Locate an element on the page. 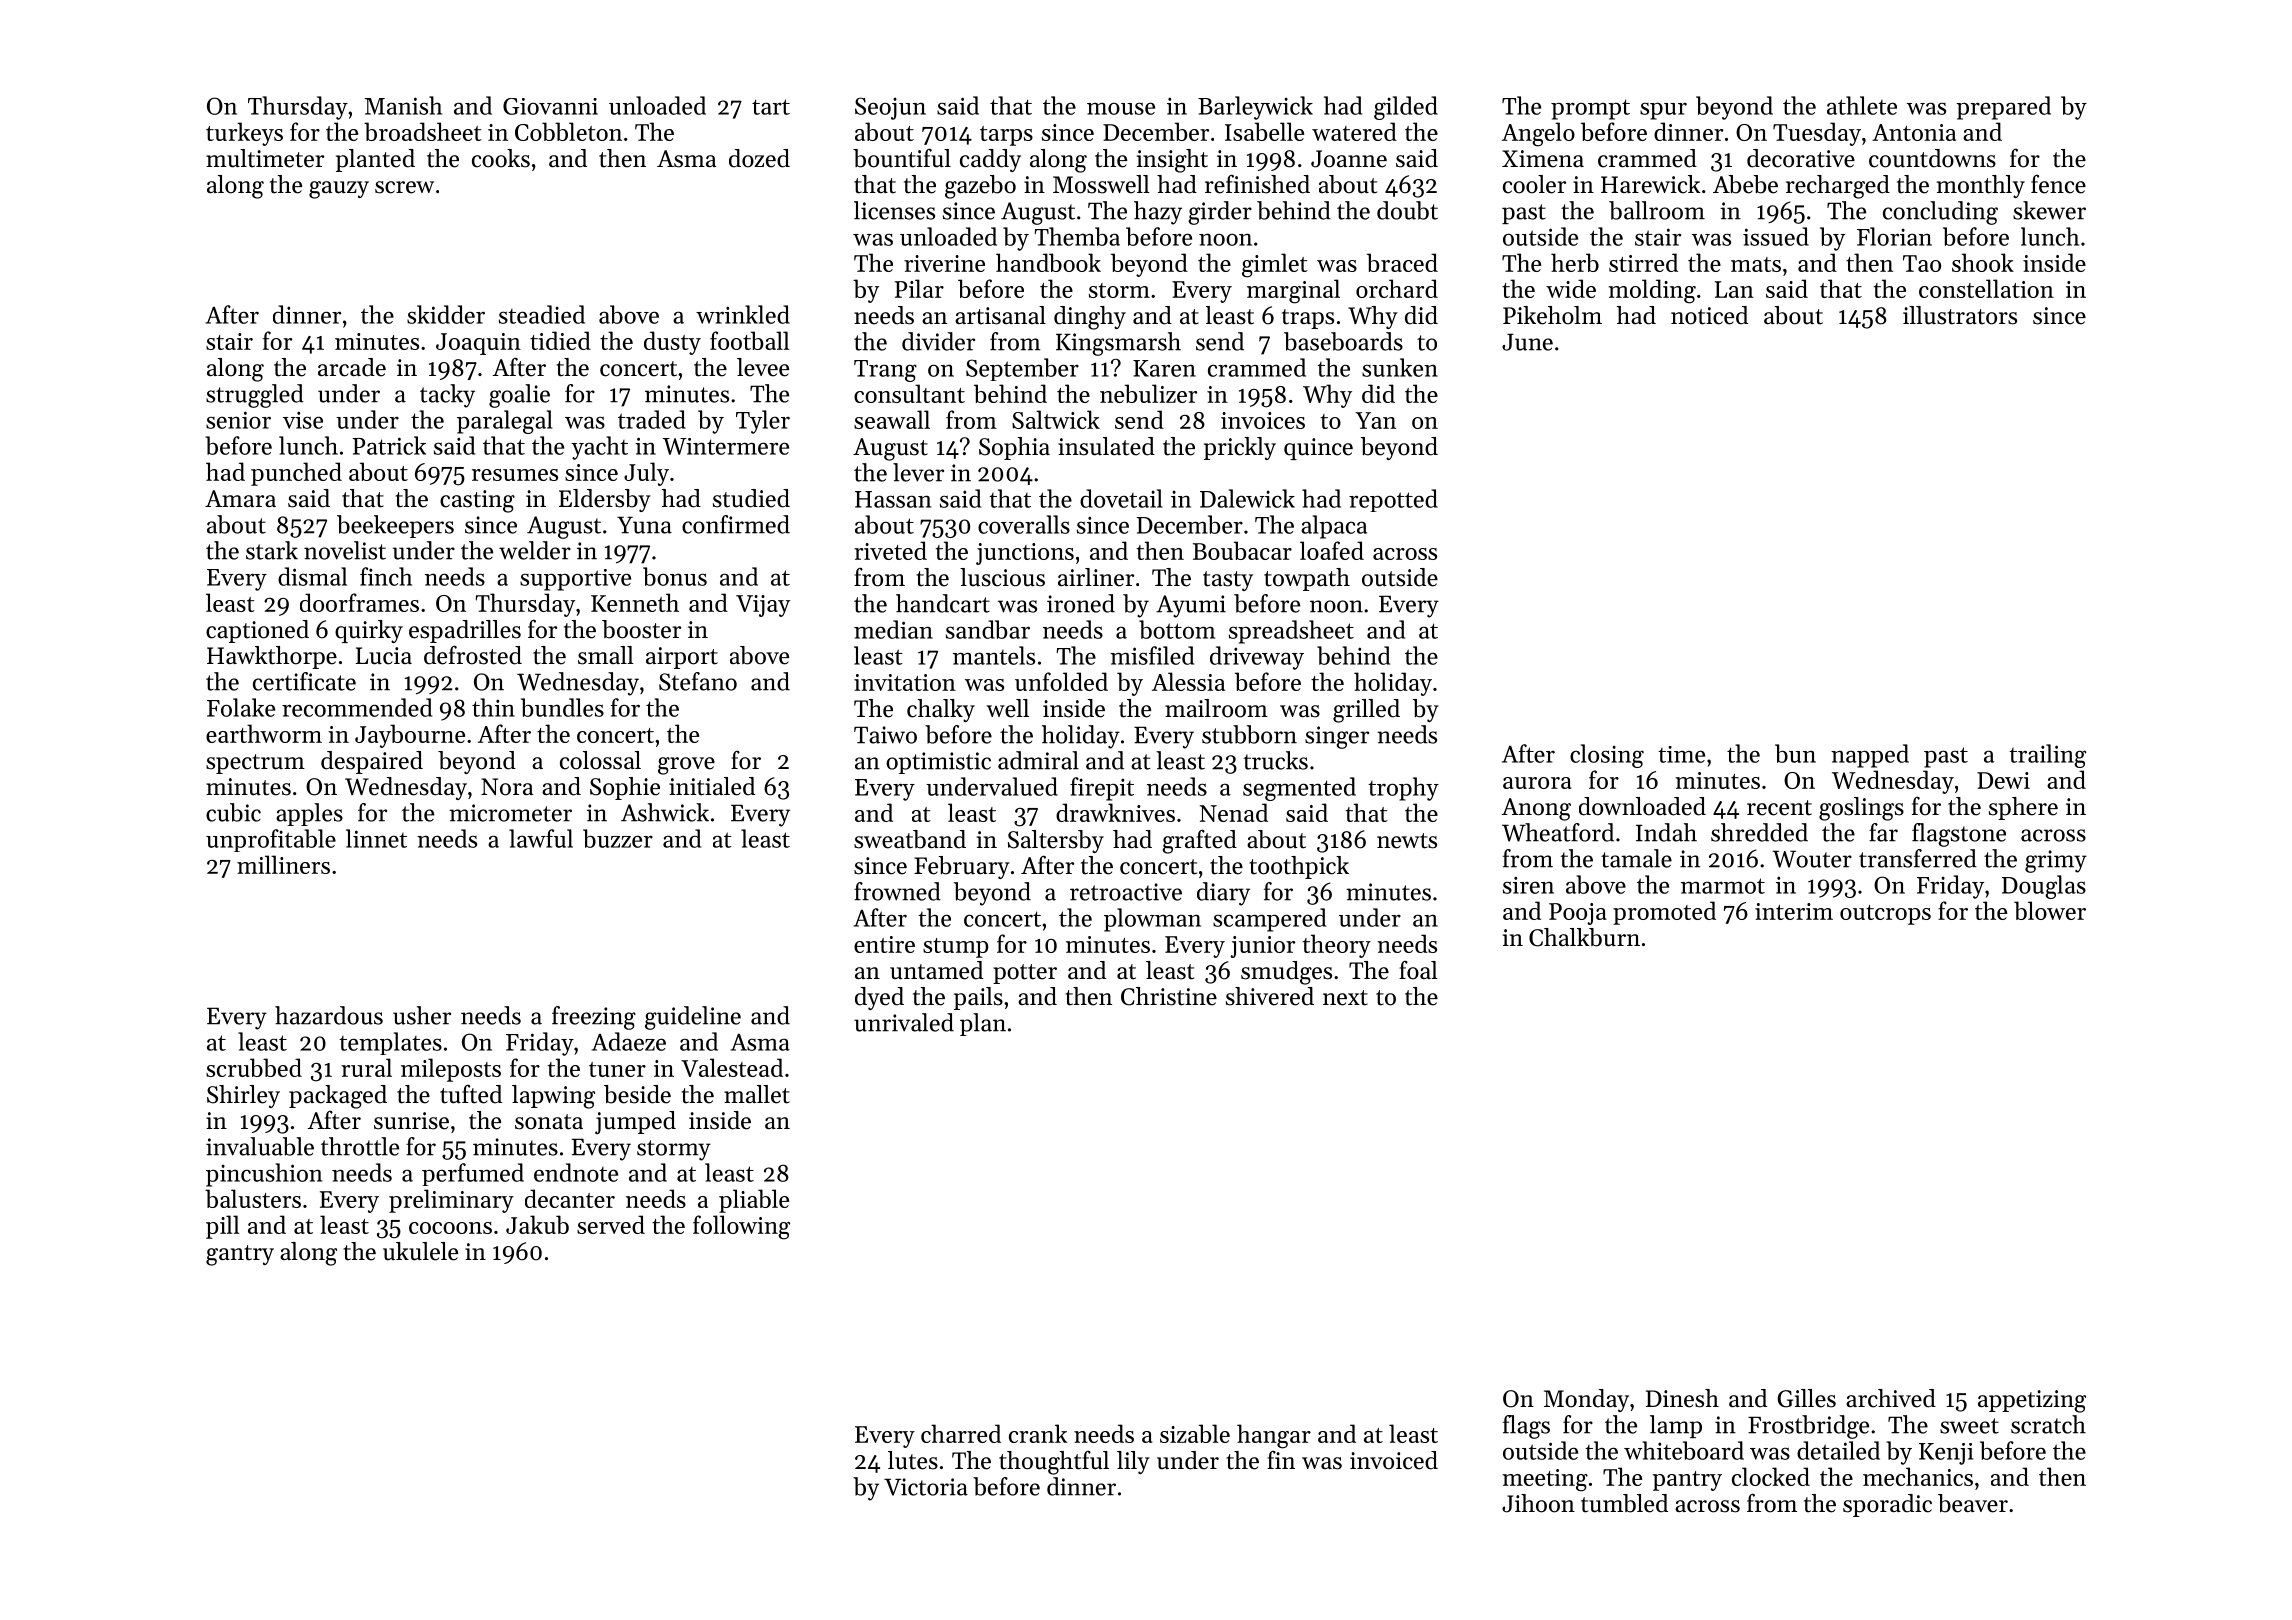 This image has width=2292, height=1620. Dinesh is located at coordinates (1682, 1398).
